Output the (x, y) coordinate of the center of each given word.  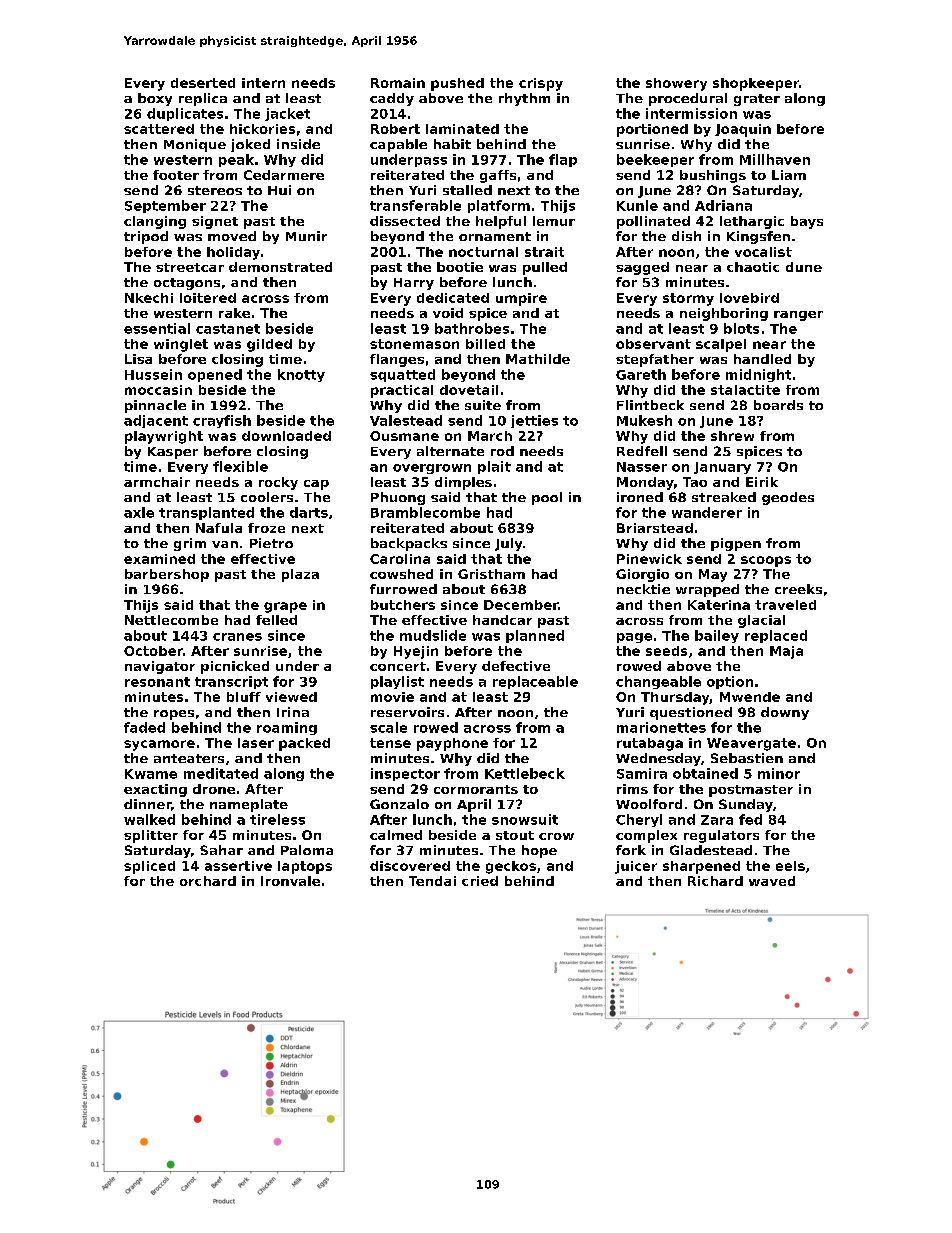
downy (785, 713)
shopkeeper (756, 84)
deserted (203, 83)
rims (632, 789)
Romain (398, 83)
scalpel (721, 345)
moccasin (158, 390)
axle (139, 512)
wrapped (707, 590)
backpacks (409, 544)
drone (214, 789)
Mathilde (538, 359)
